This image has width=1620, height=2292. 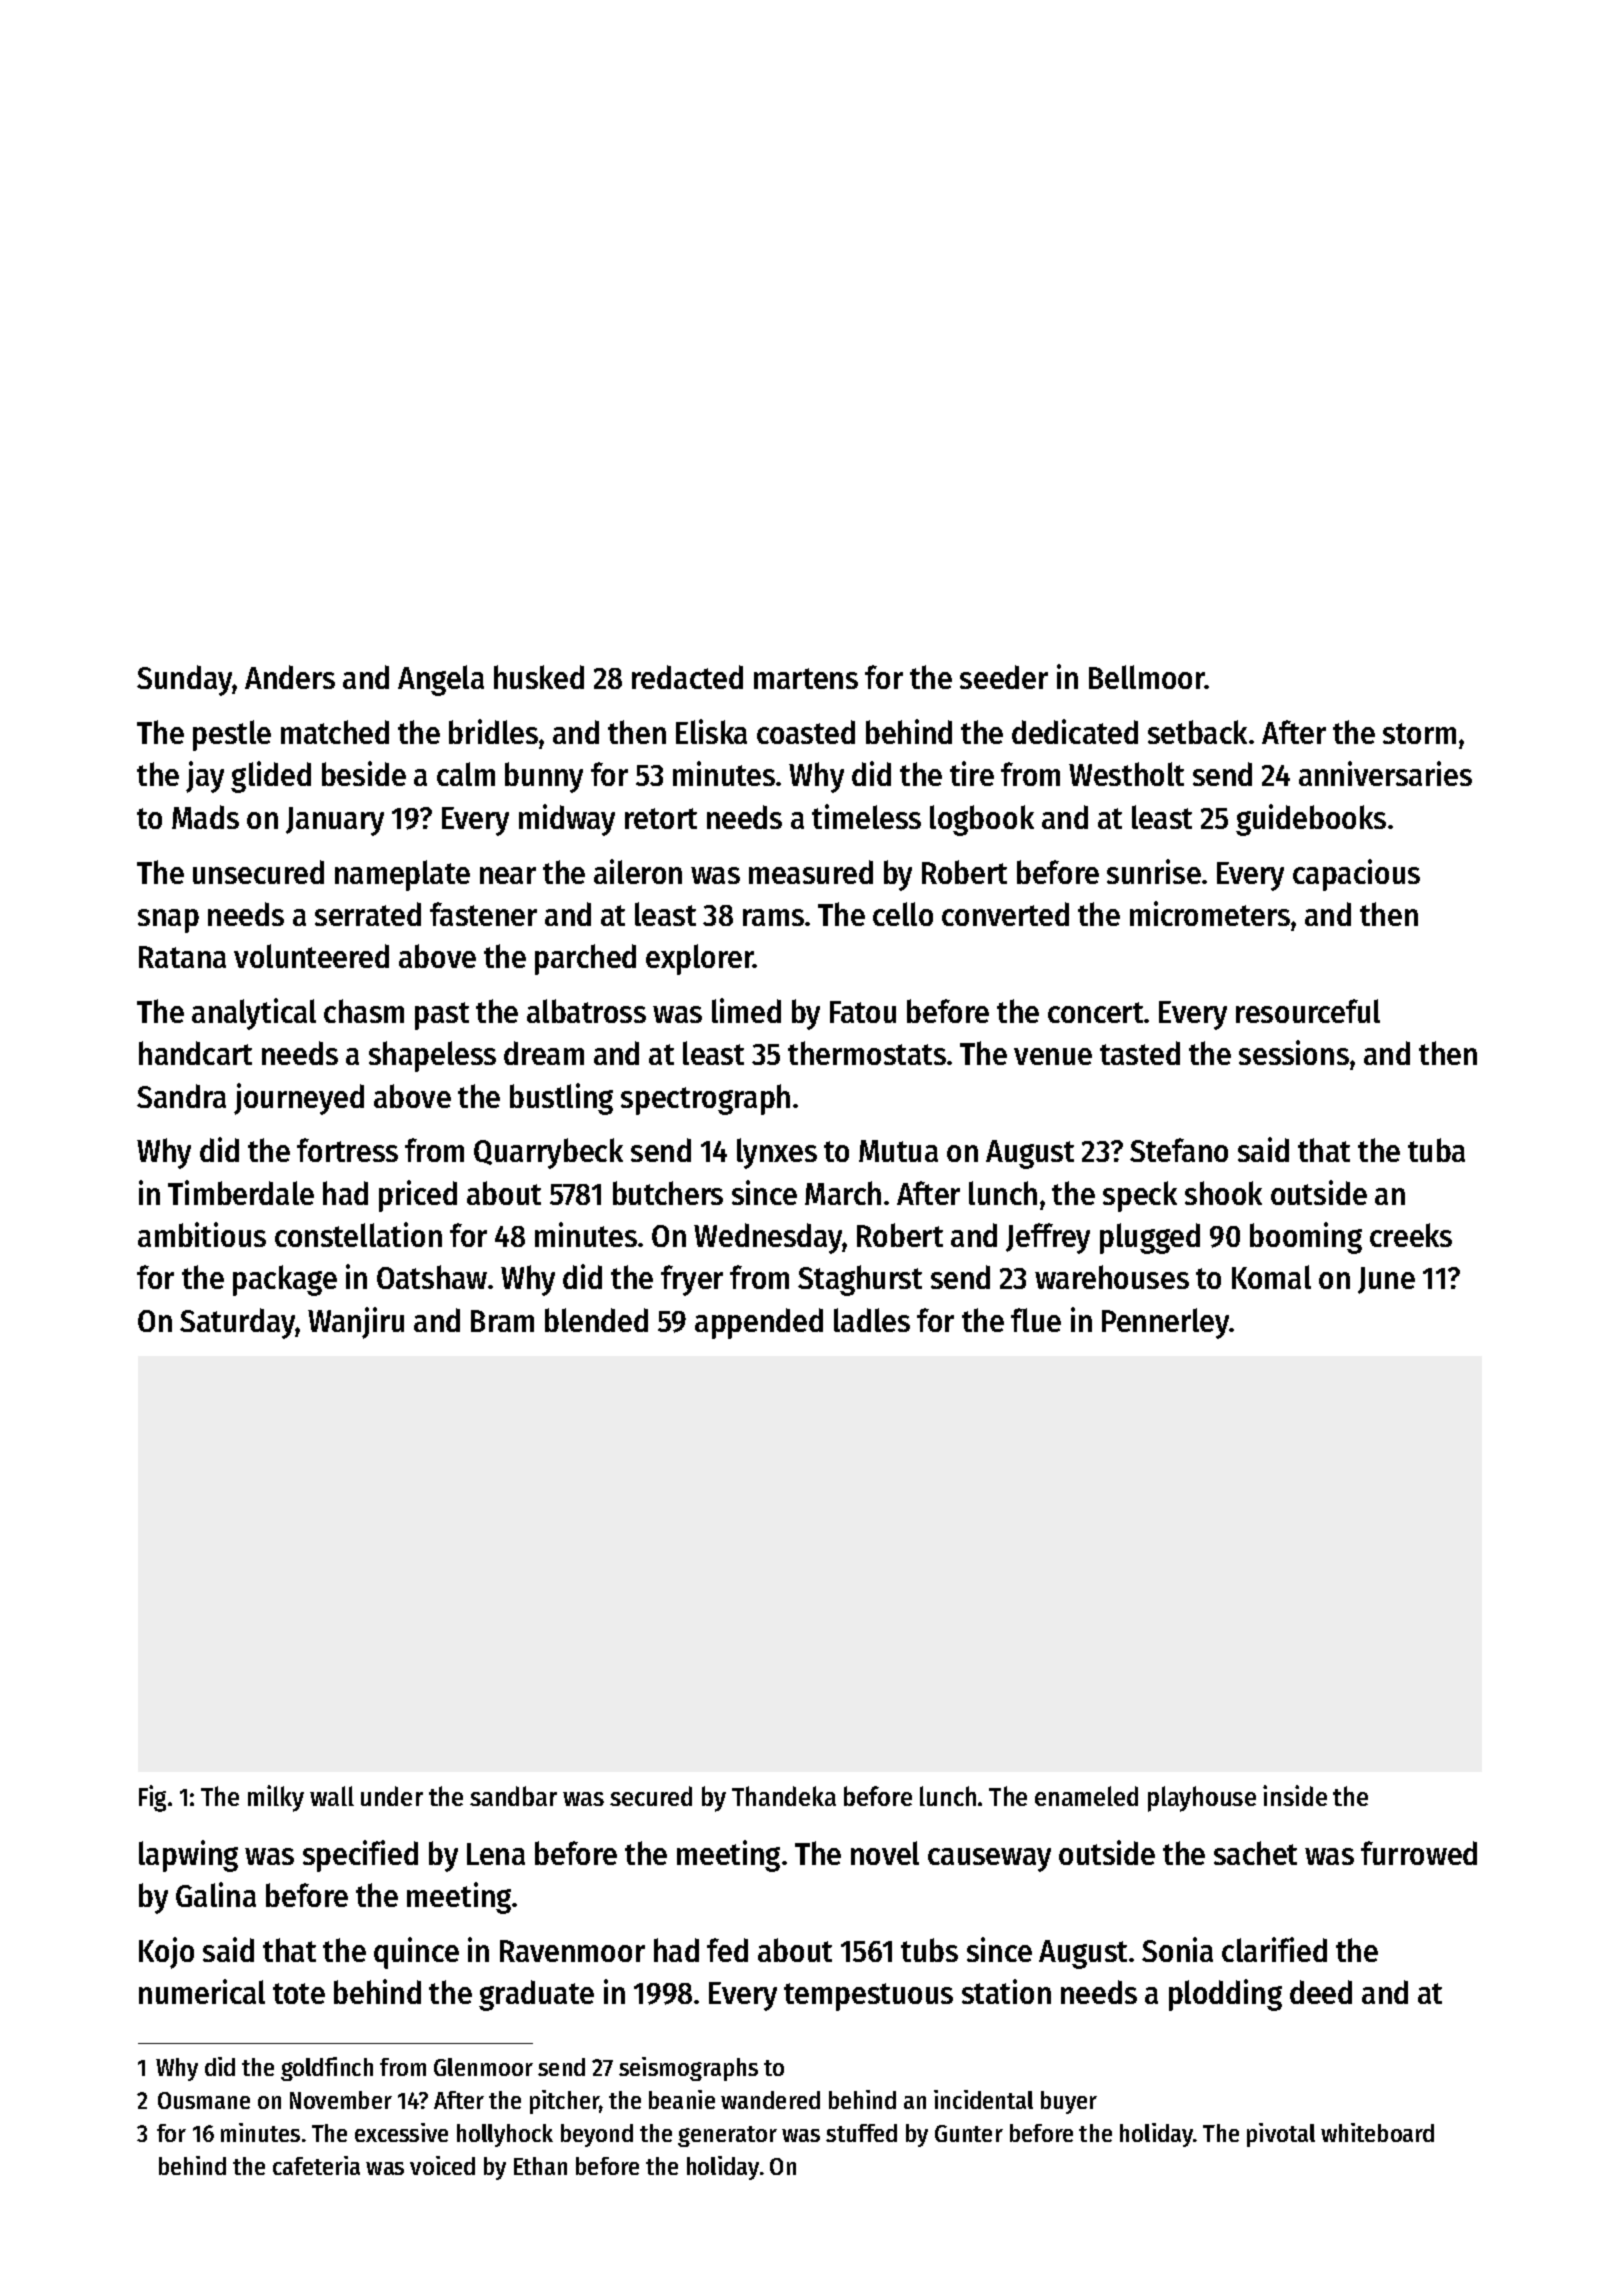 What do you see at coordinates (290, 677) in the image?
I see `Anders` at bounding box center [290, 677].
